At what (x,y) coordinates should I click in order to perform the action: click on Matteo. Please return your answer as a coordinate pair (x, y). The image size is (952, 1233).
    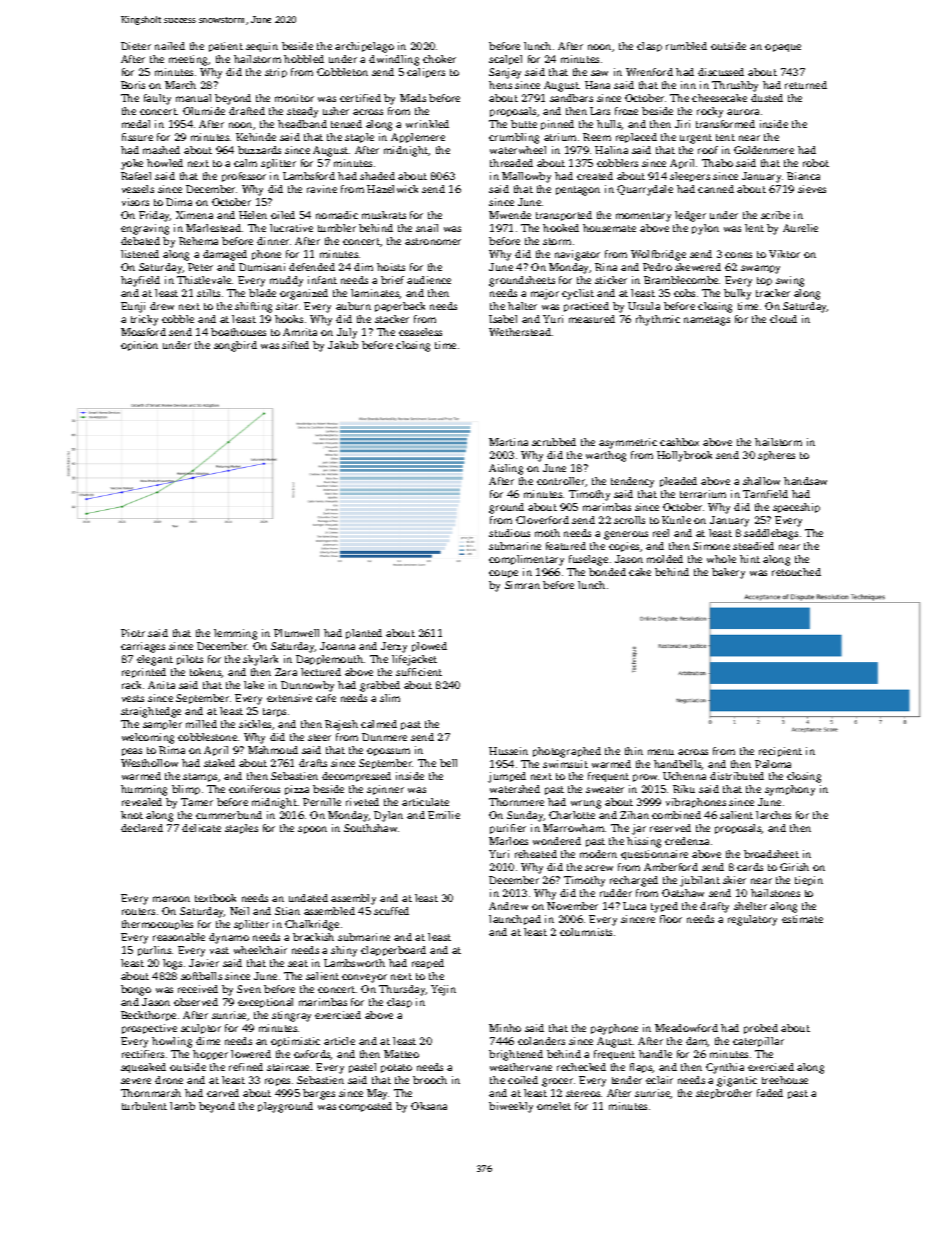
    Looking at the image, I should click on (401, 1054).
